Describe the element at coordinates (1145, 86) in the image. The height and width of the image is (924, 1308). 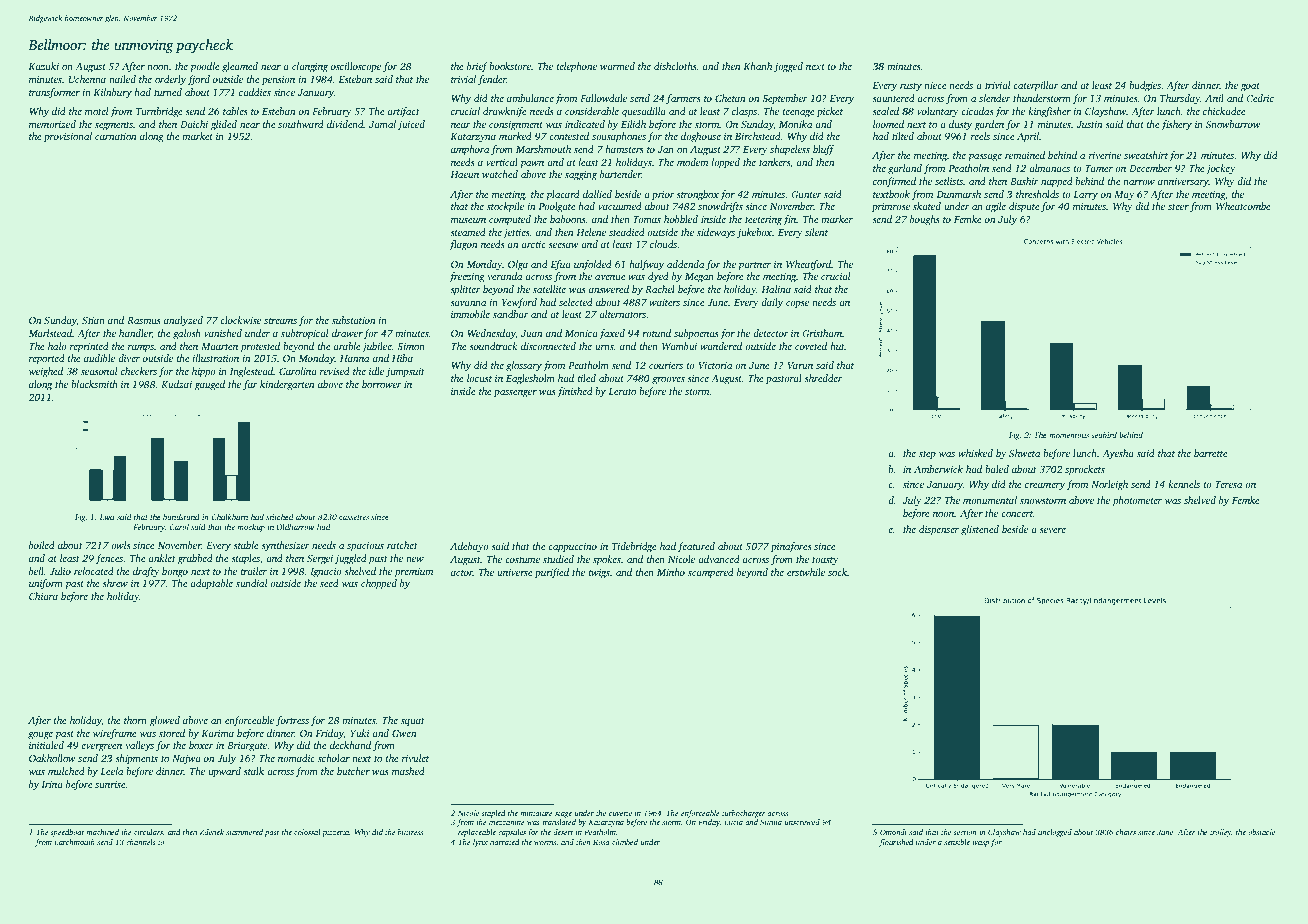
I see `budgies` at that location.
